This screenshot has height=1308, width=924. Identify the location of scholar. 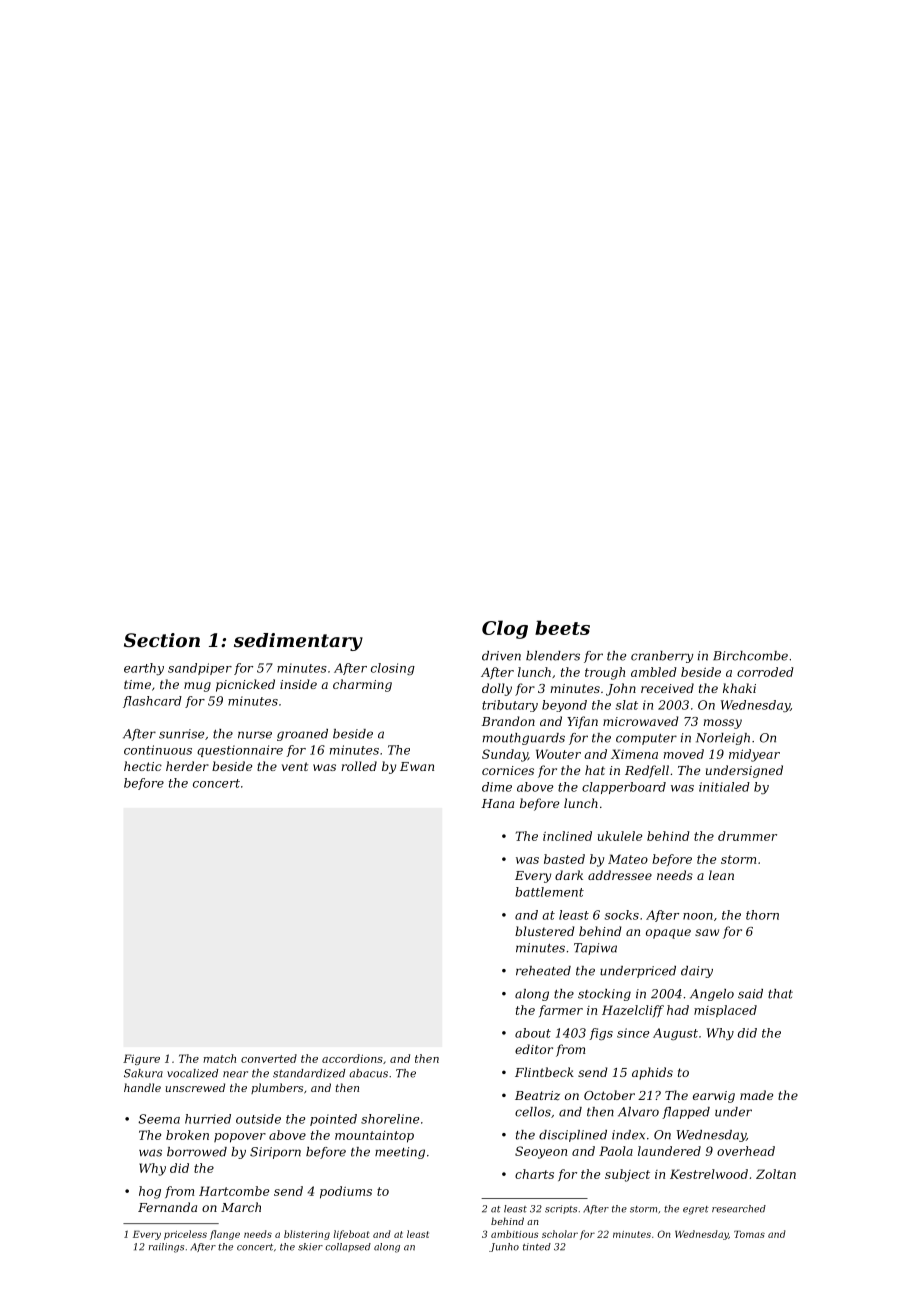
(560, 1234).
